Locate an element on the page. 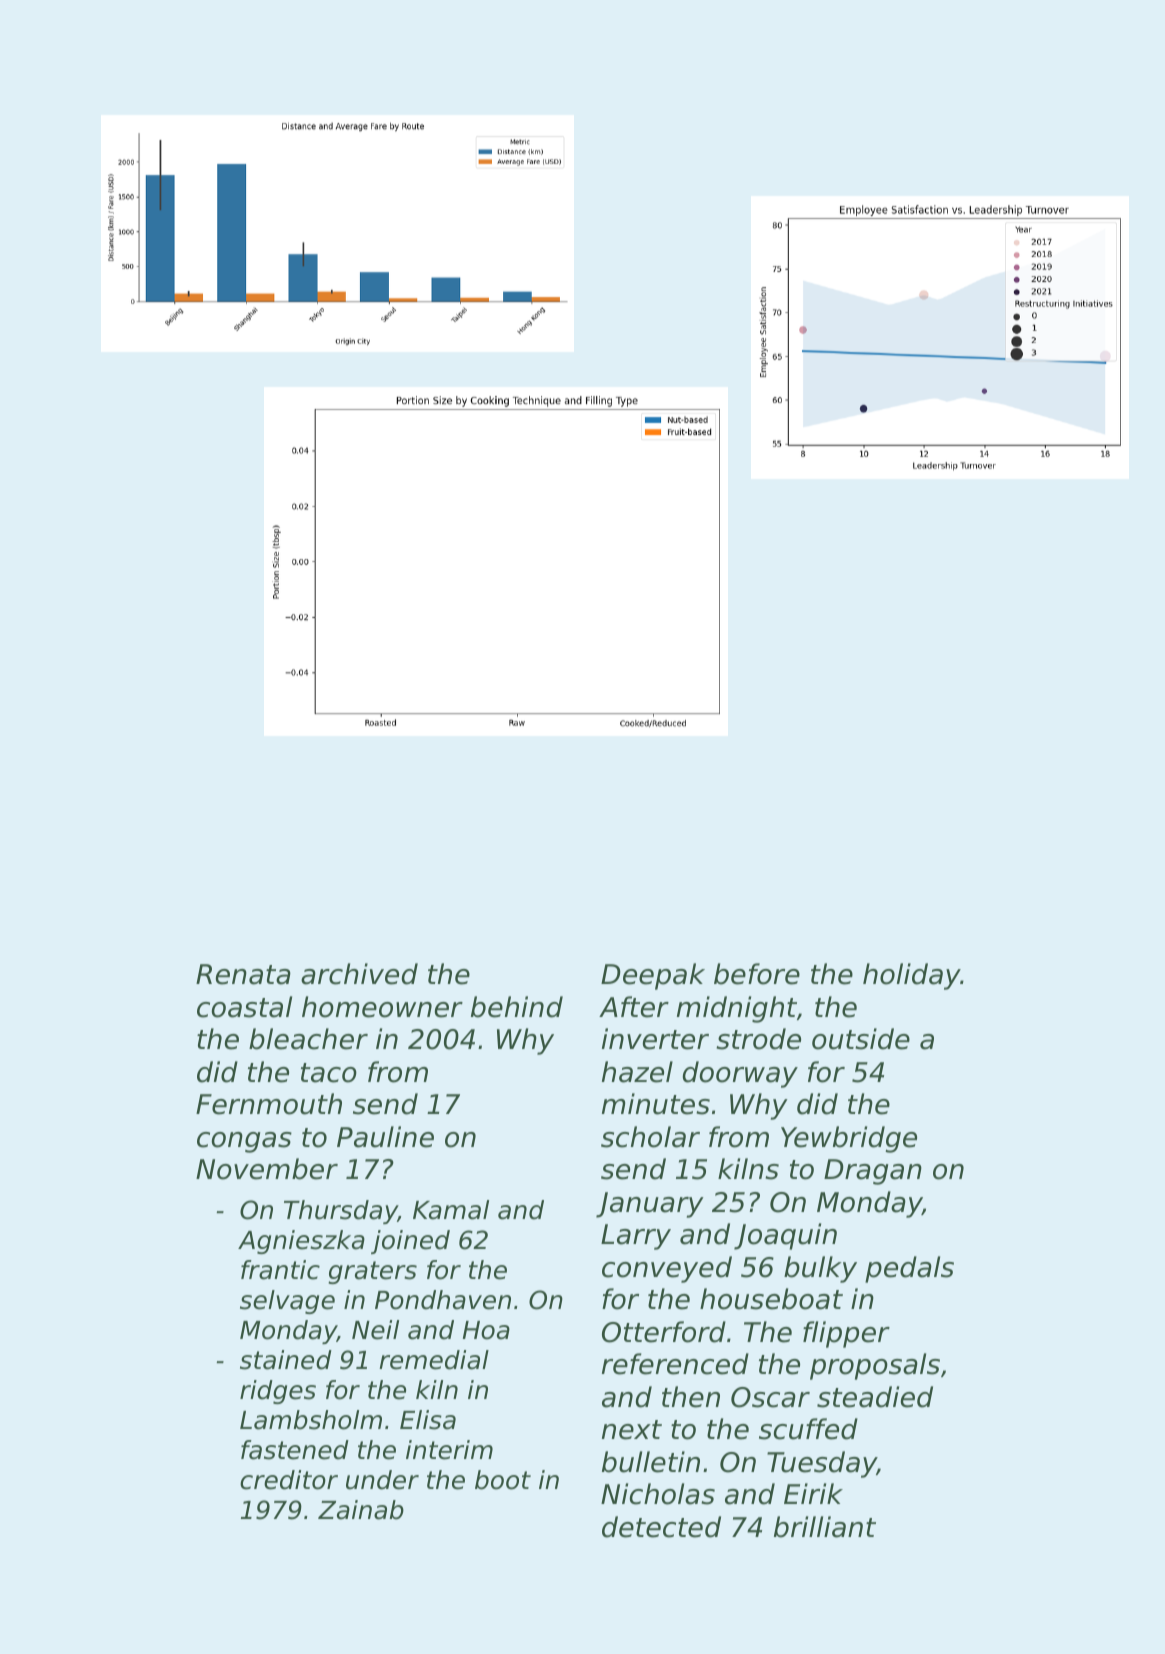  joined is located at coordinates (410, 1242).
